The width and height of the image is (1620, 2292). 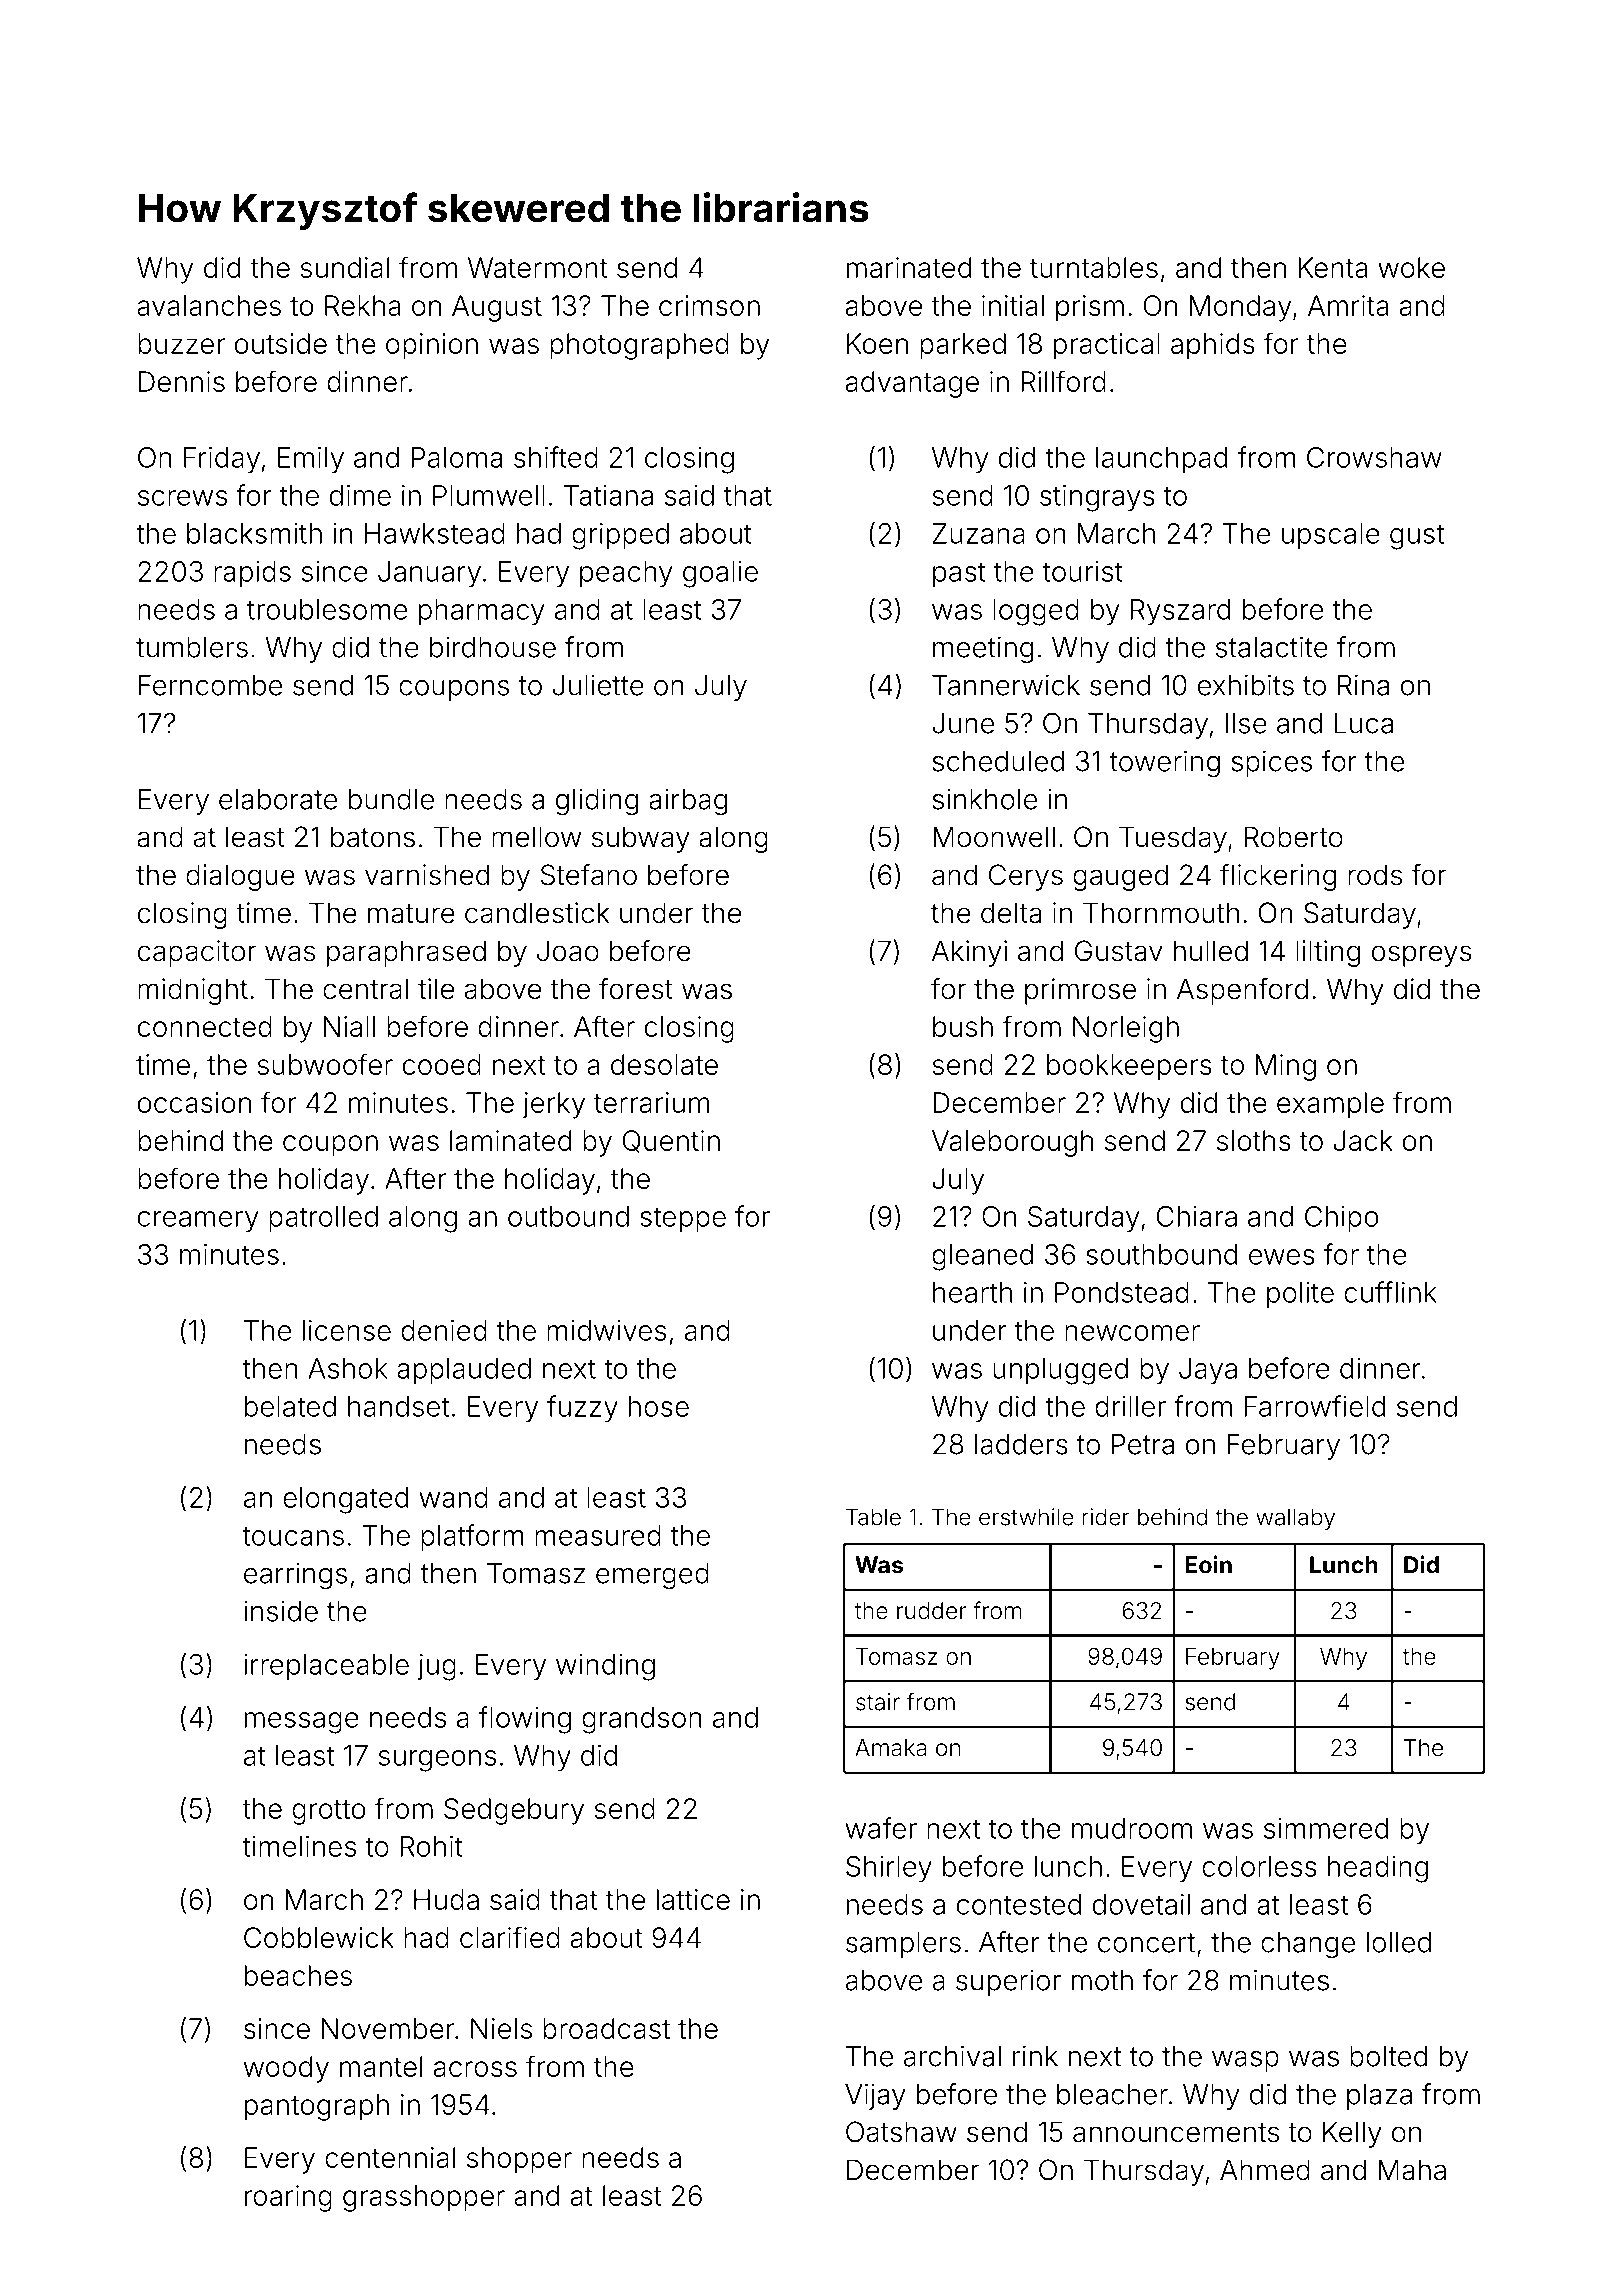 I want to click on Eoin, so click(x=1209, y=1564).
